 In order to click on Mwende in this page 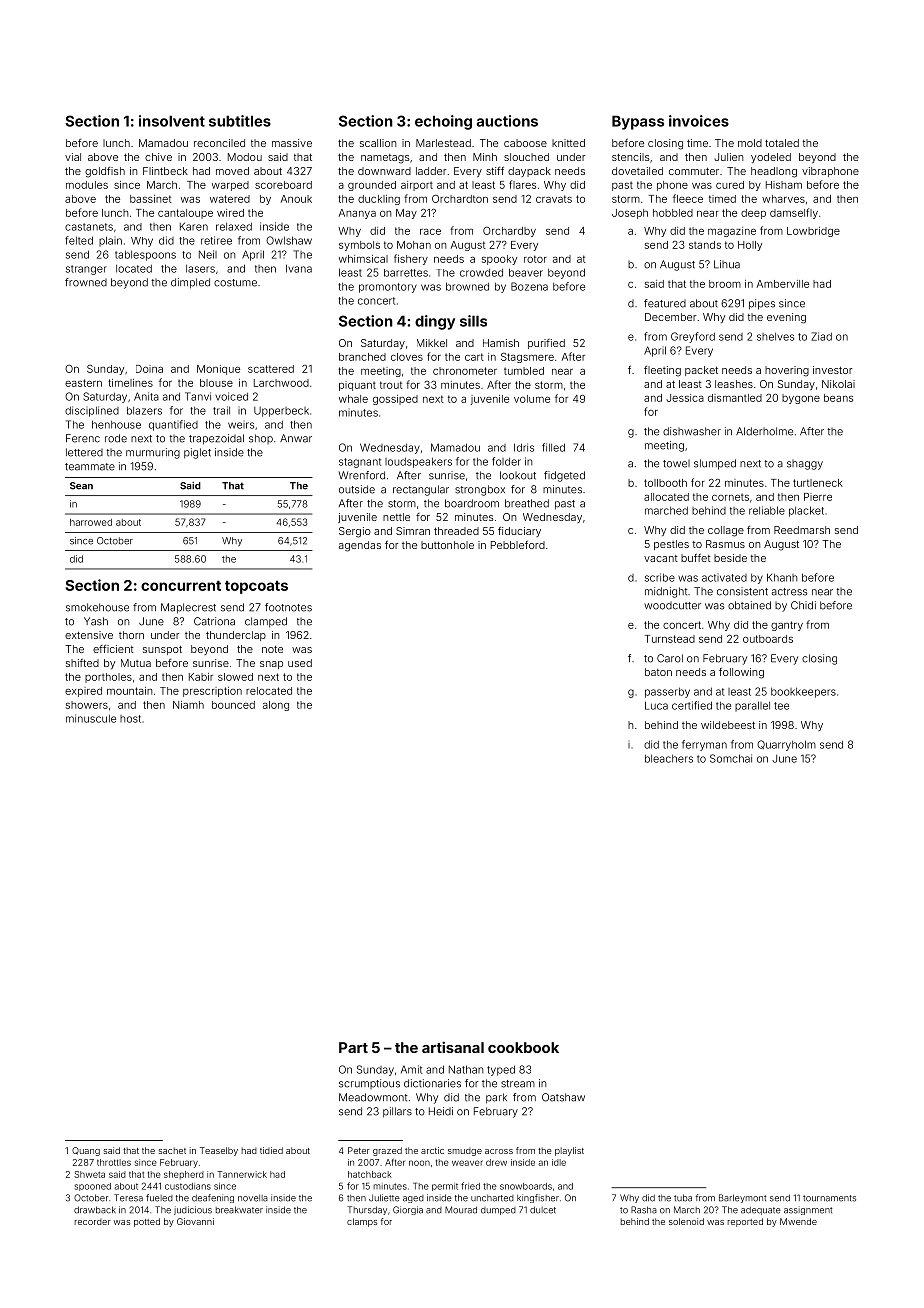, I will do `click(798, 1221)`.
